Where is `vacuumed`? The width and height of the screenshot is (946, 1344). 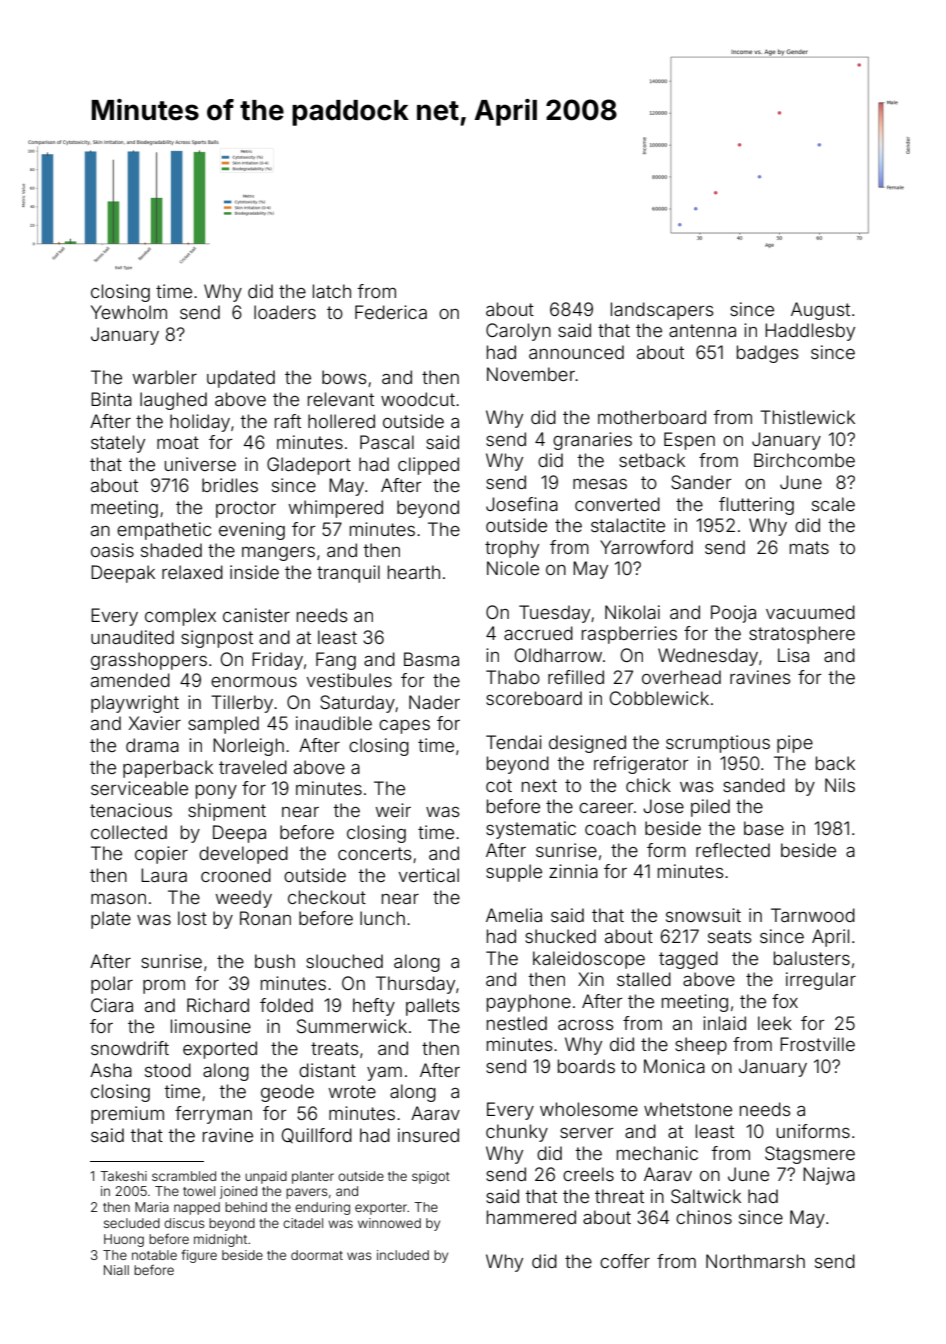
vacuumed is located at coordinates (810, 612).
